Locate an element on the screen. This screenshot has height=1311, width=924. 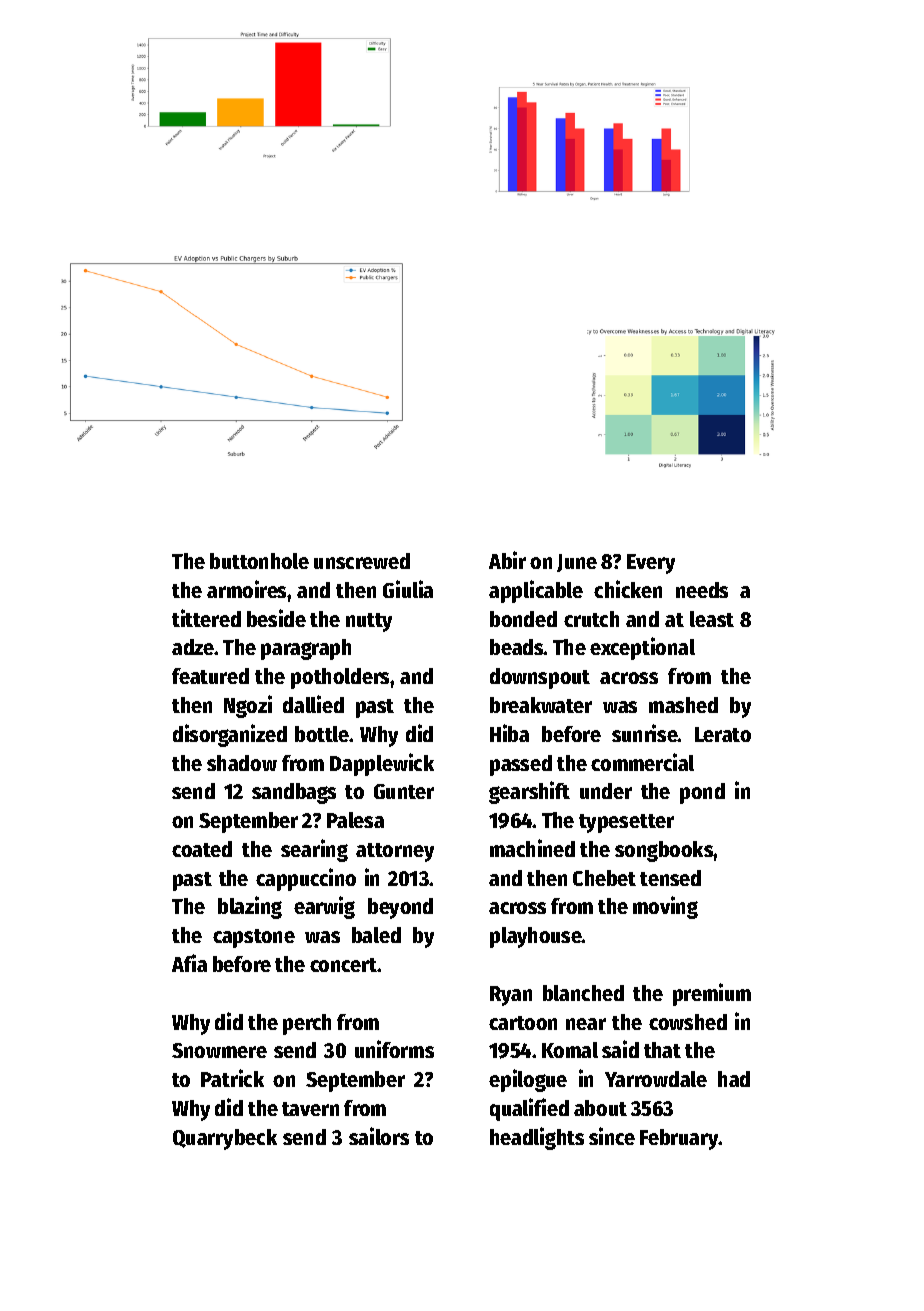
Abir is located at coordinates (507, 560).
